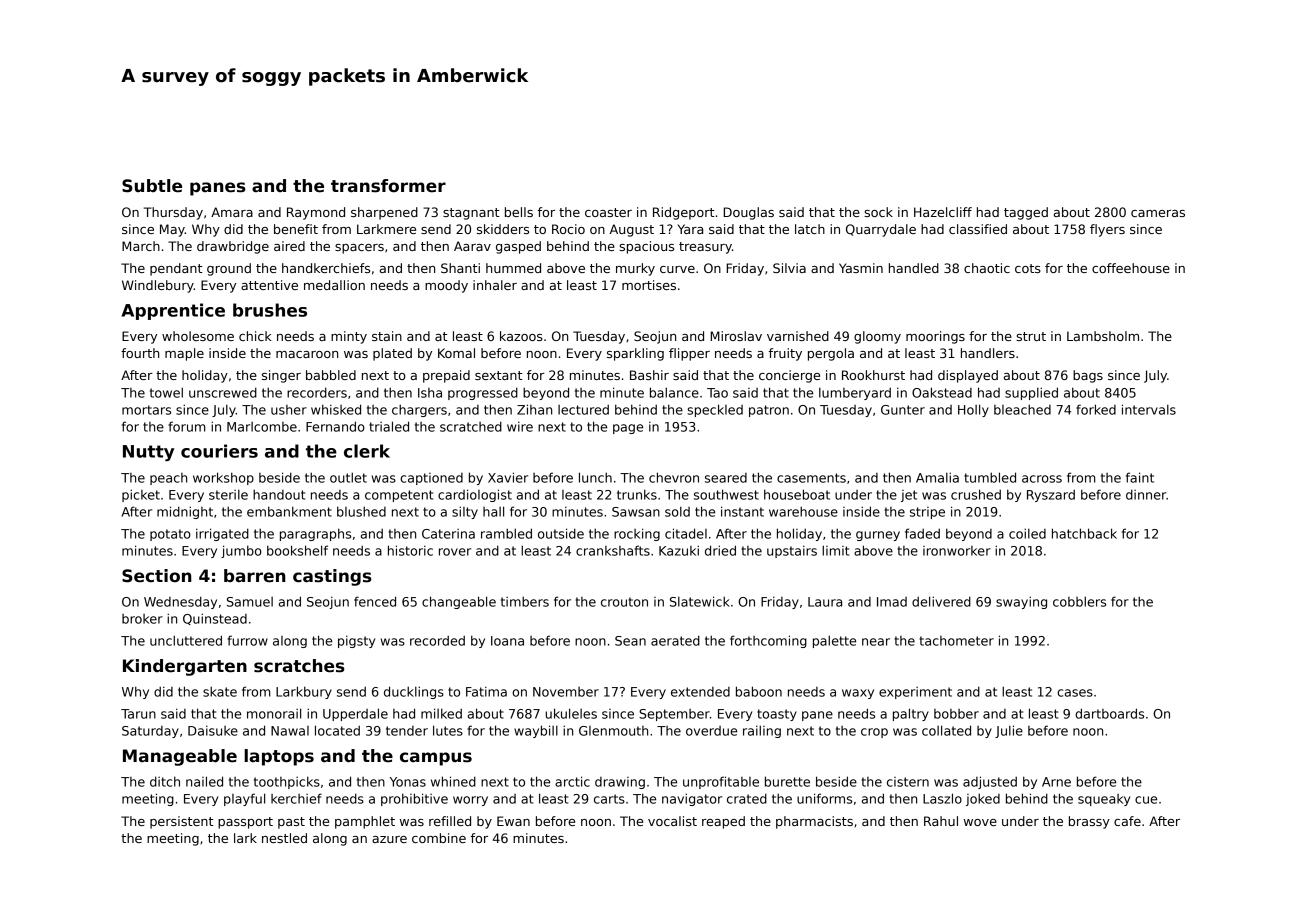 The image size is (1308, 924). I want to click on progressed, so click(483, 393).
